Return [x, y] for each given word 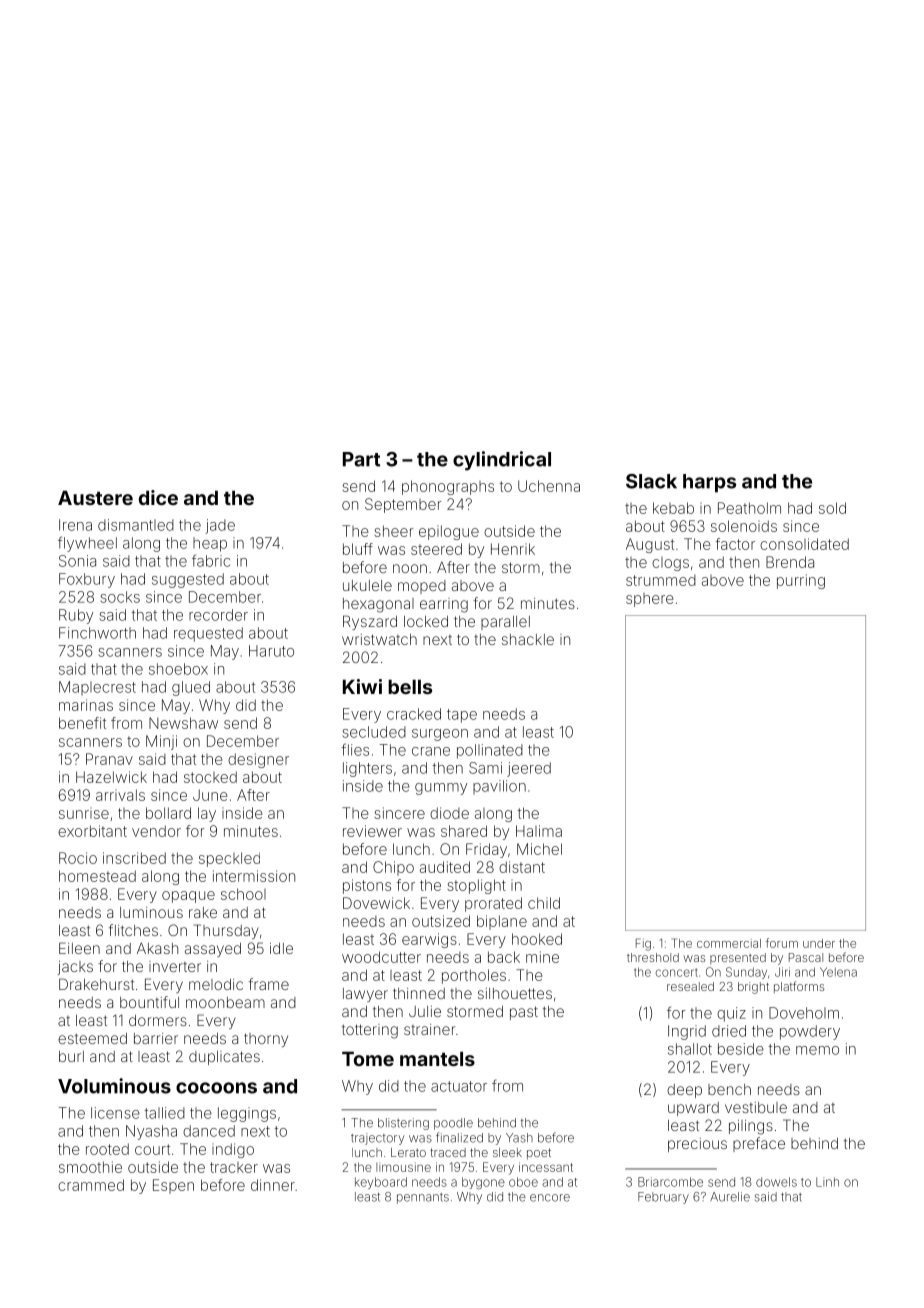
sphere [649, 600]
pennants [423, 1198]
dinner [273, 1185]
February [663, 1198]
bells [410, 686]
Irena [75, 525]
